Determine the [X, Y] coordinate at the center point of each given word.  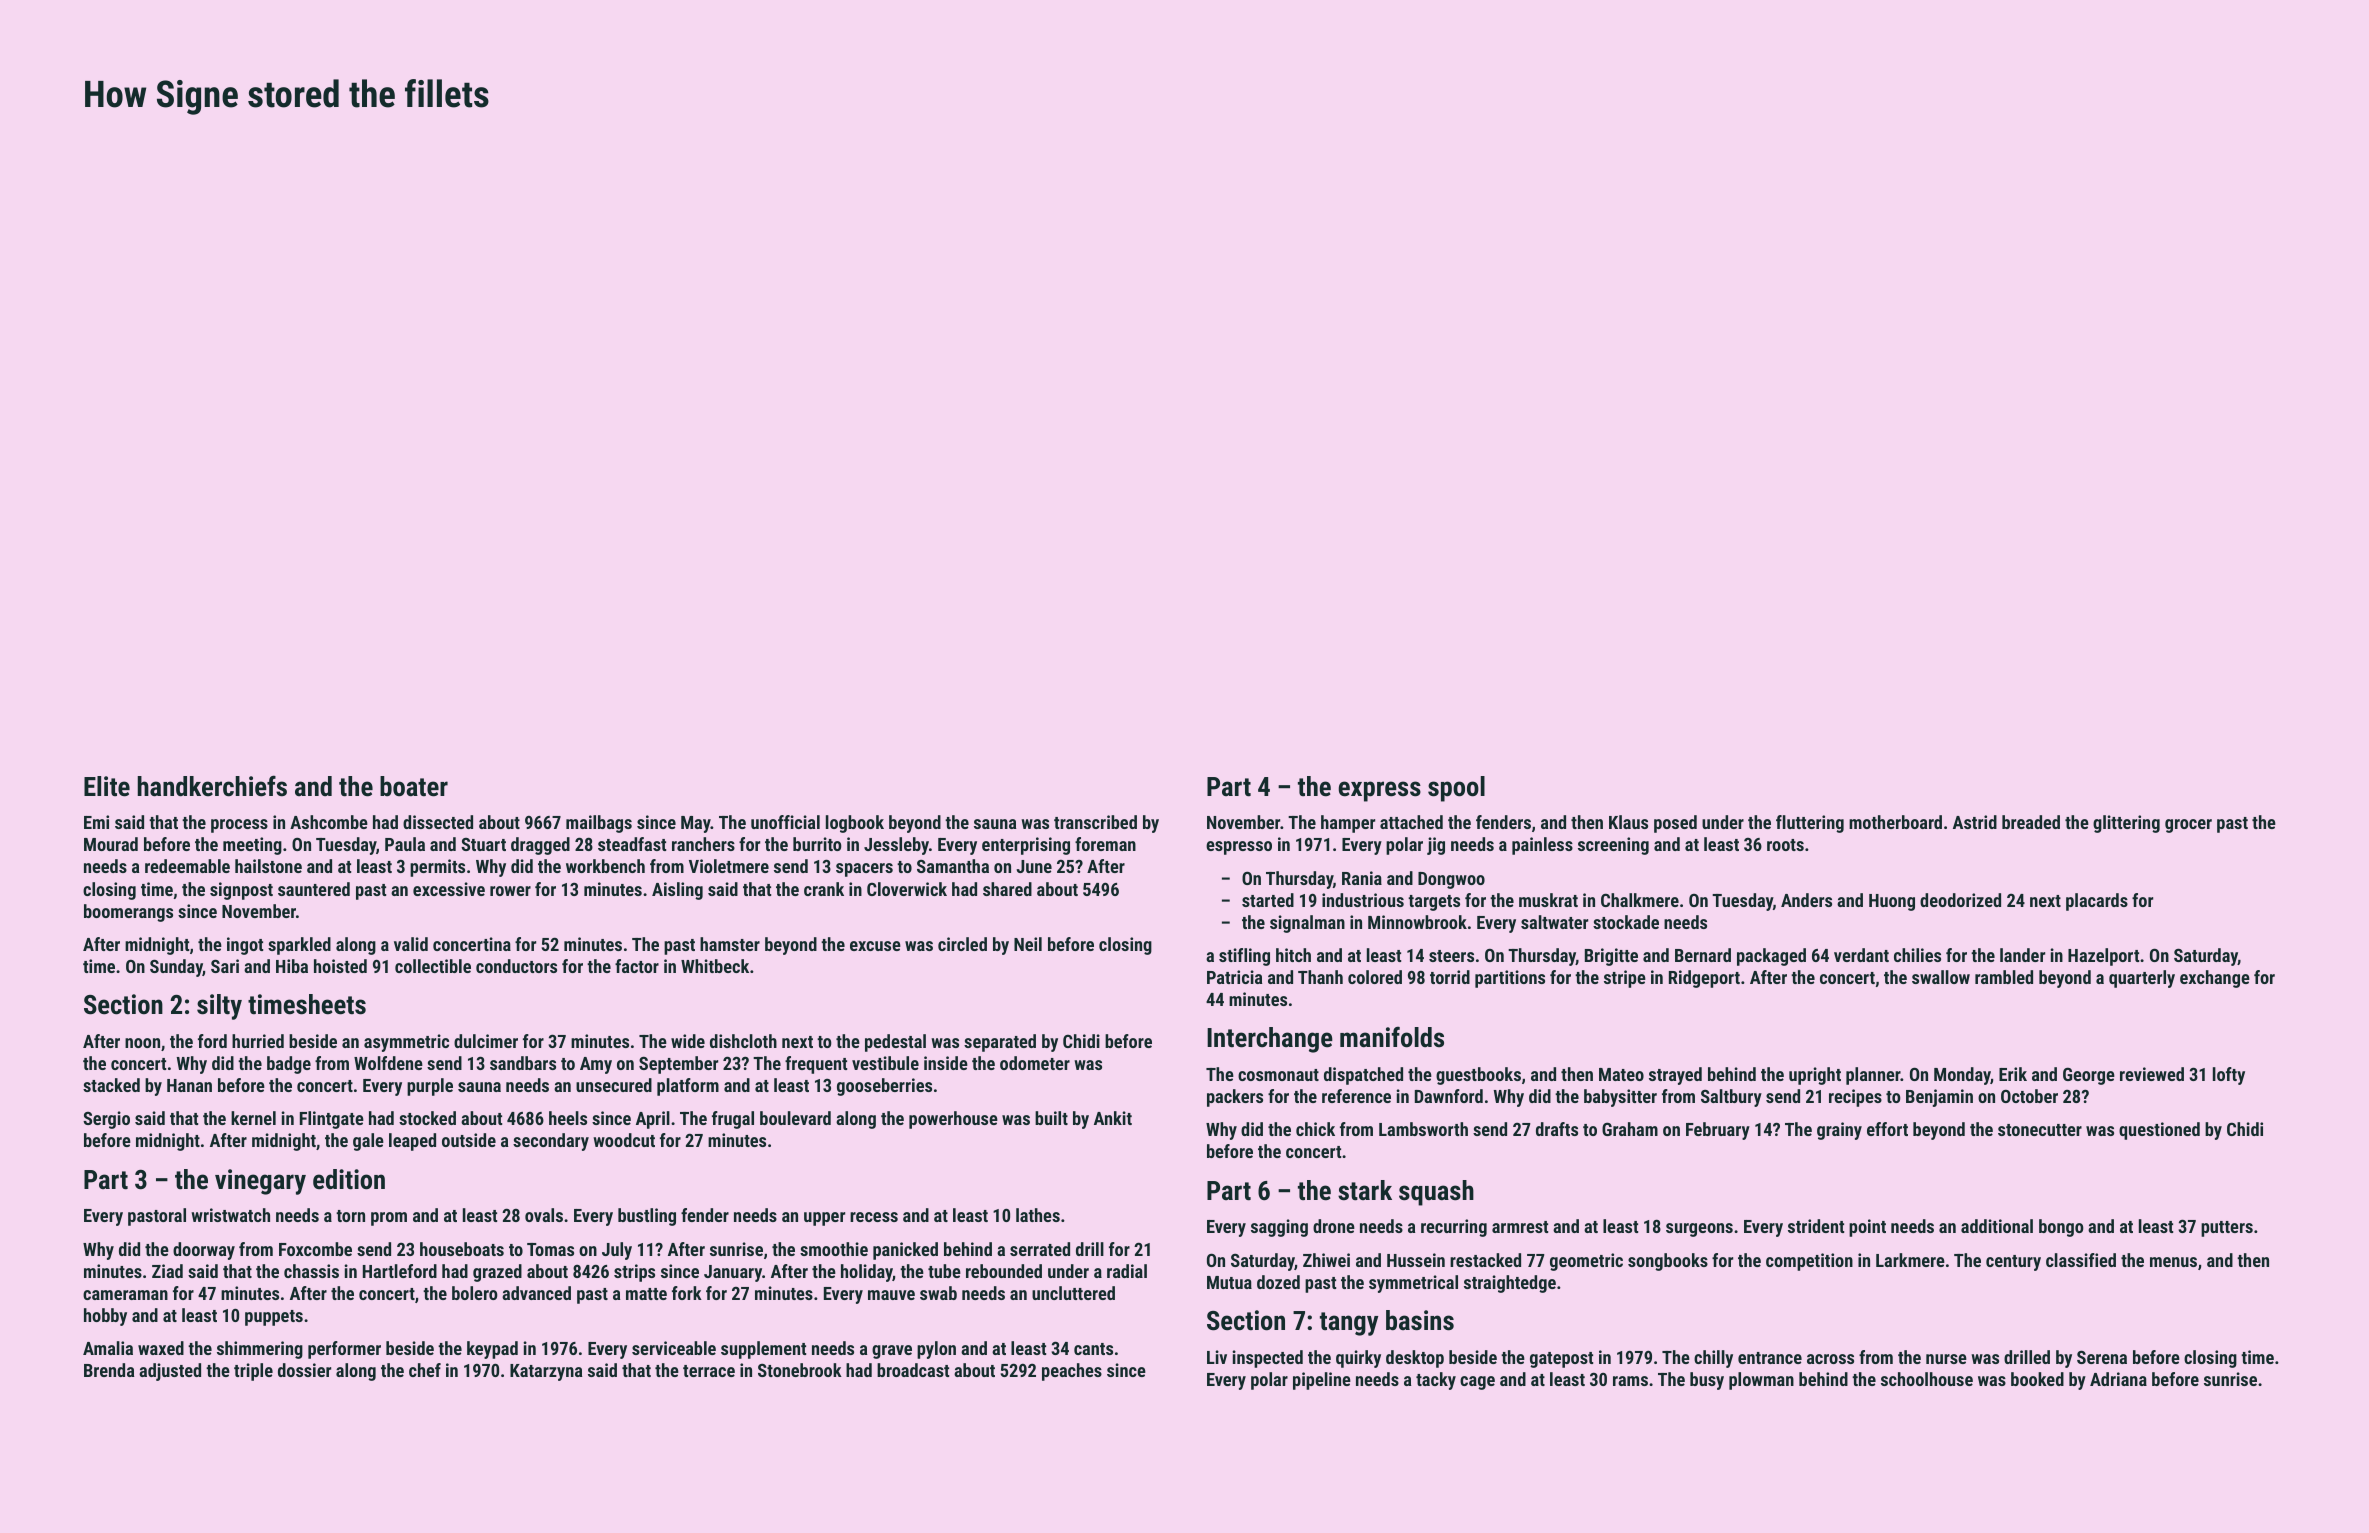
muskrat [1548, 900]
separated [1000, 1043]
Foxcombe [315, 1249]
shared [1007, 889]
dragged [540, 846]
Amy [596, 1065]
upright [1815, 1076]
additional [1997, 1226]
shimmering [260, 1350]
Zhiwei [1326, 1260]
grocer [2188, 826]
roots [1785, 845]
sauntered [314, 889]
